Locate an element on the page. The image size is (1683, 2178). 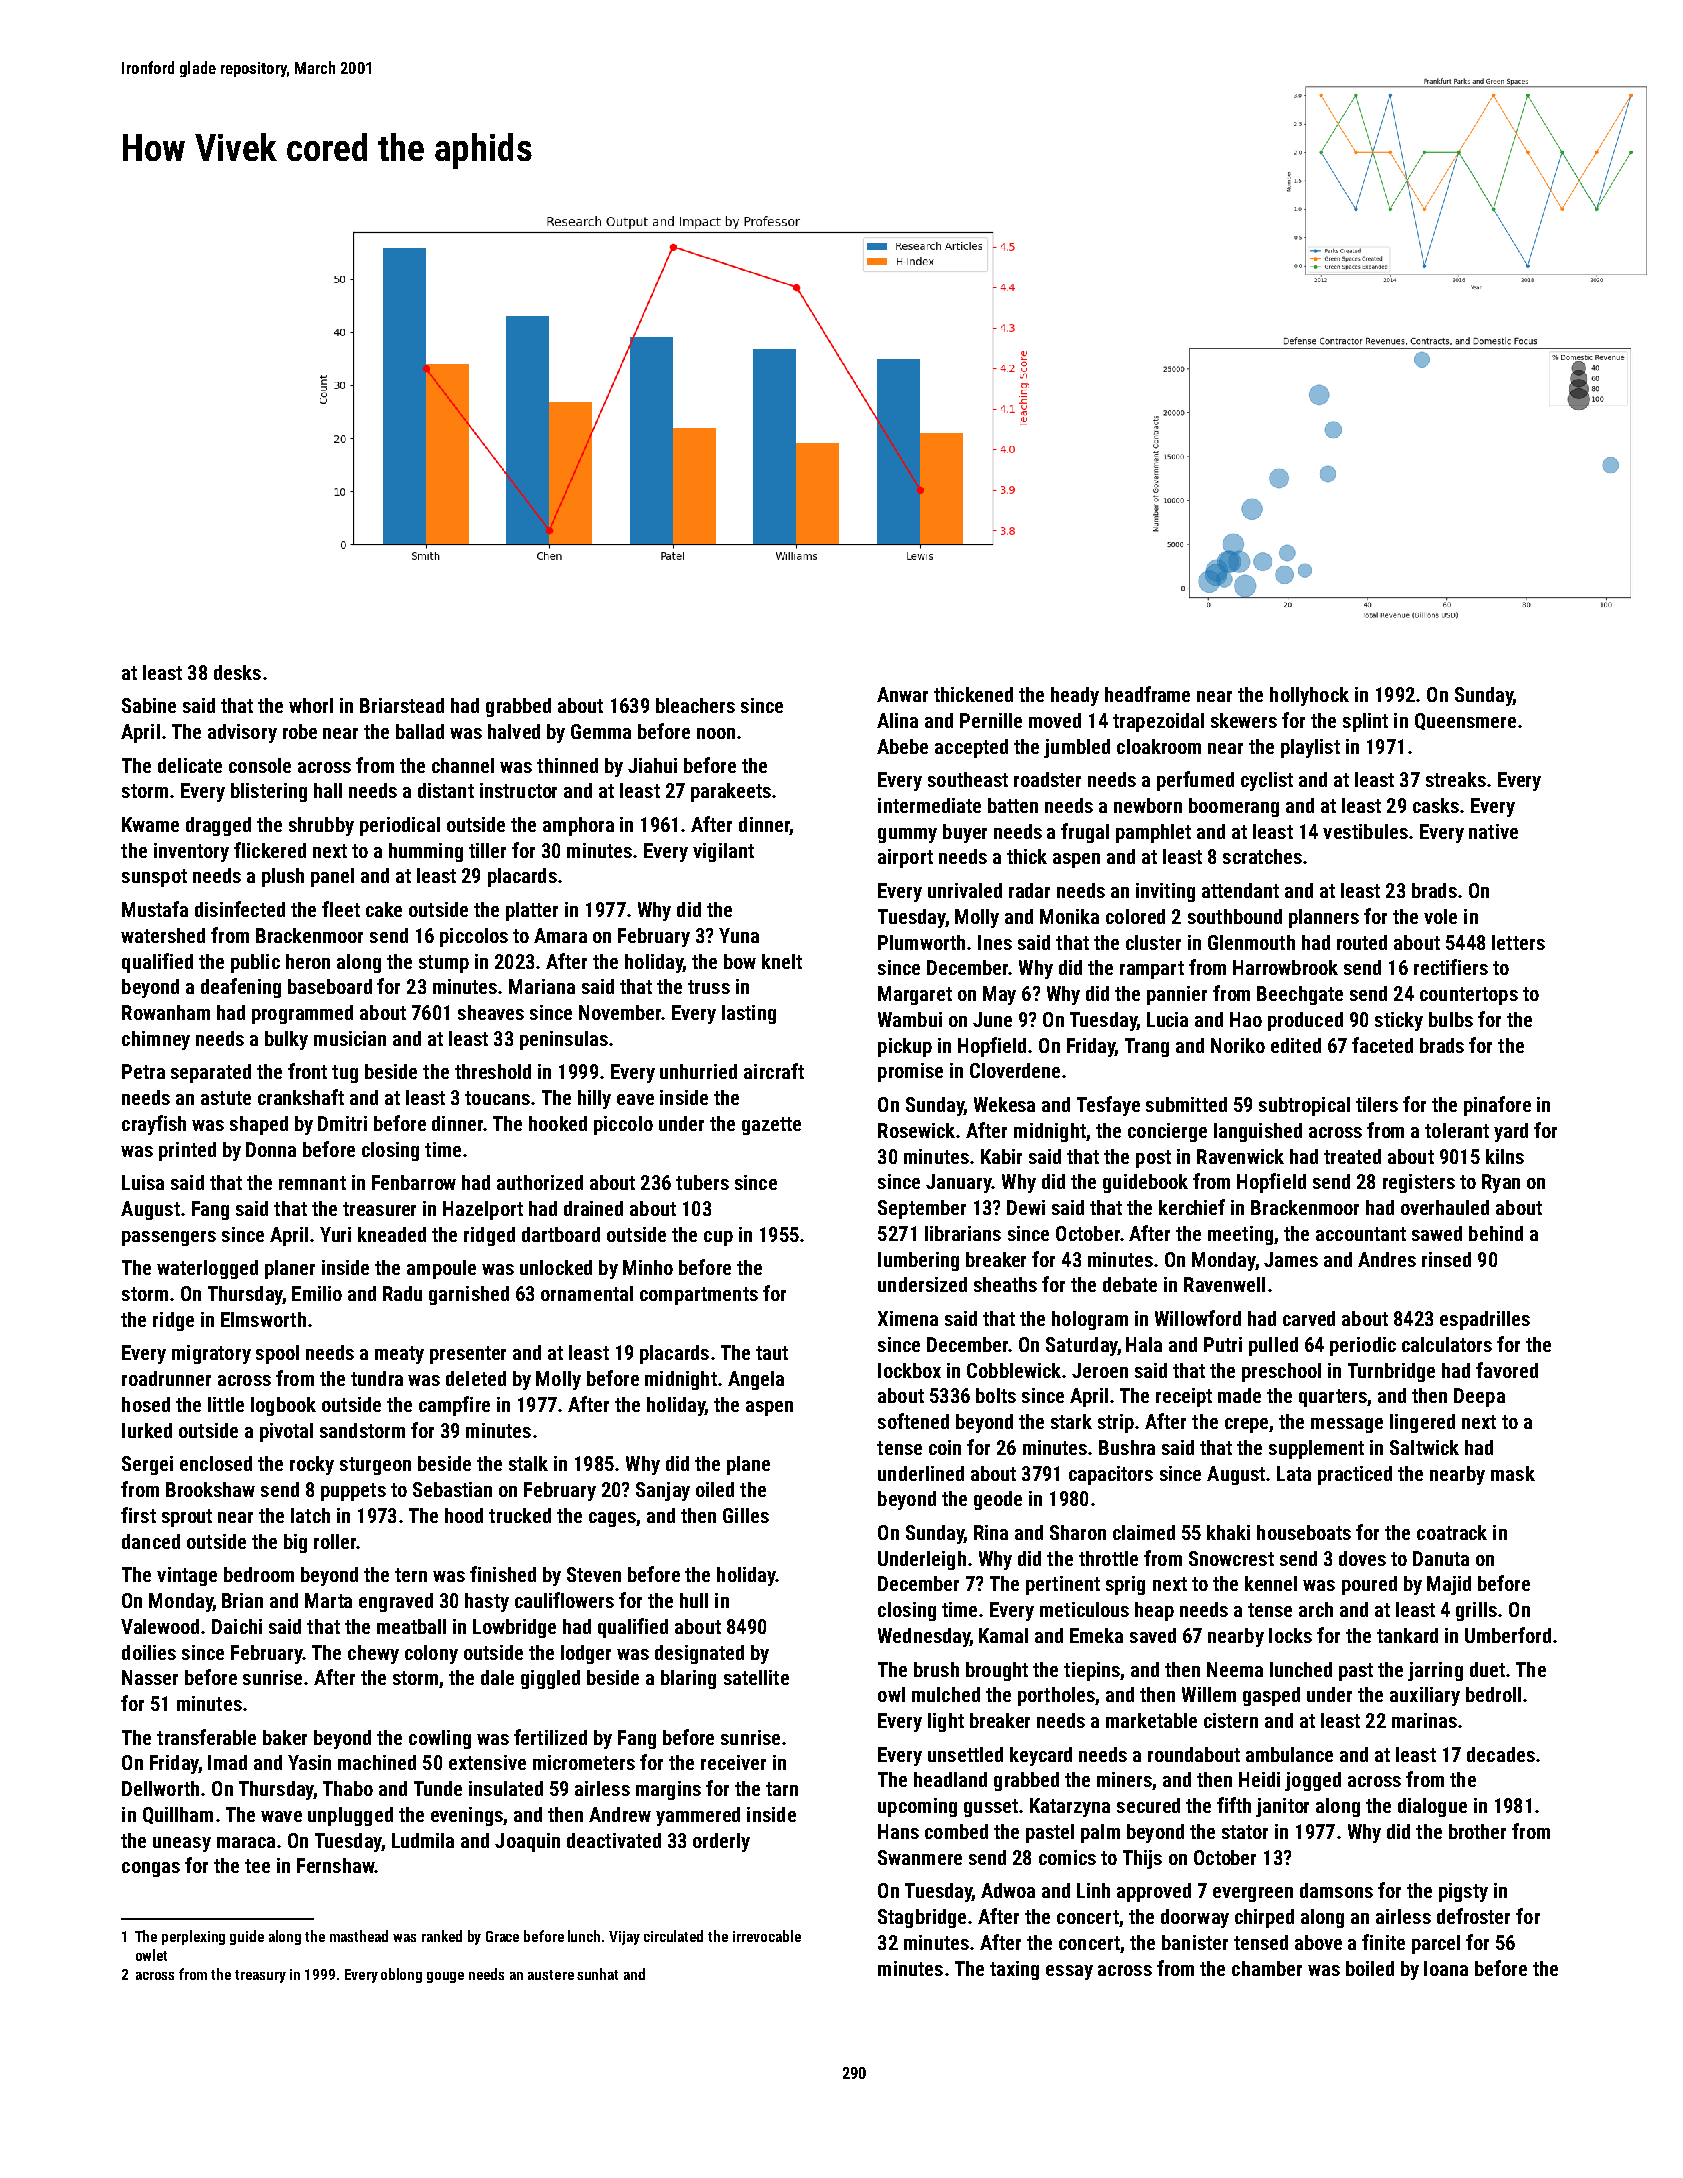
Ximena is located at coordinates (908, 1318).
